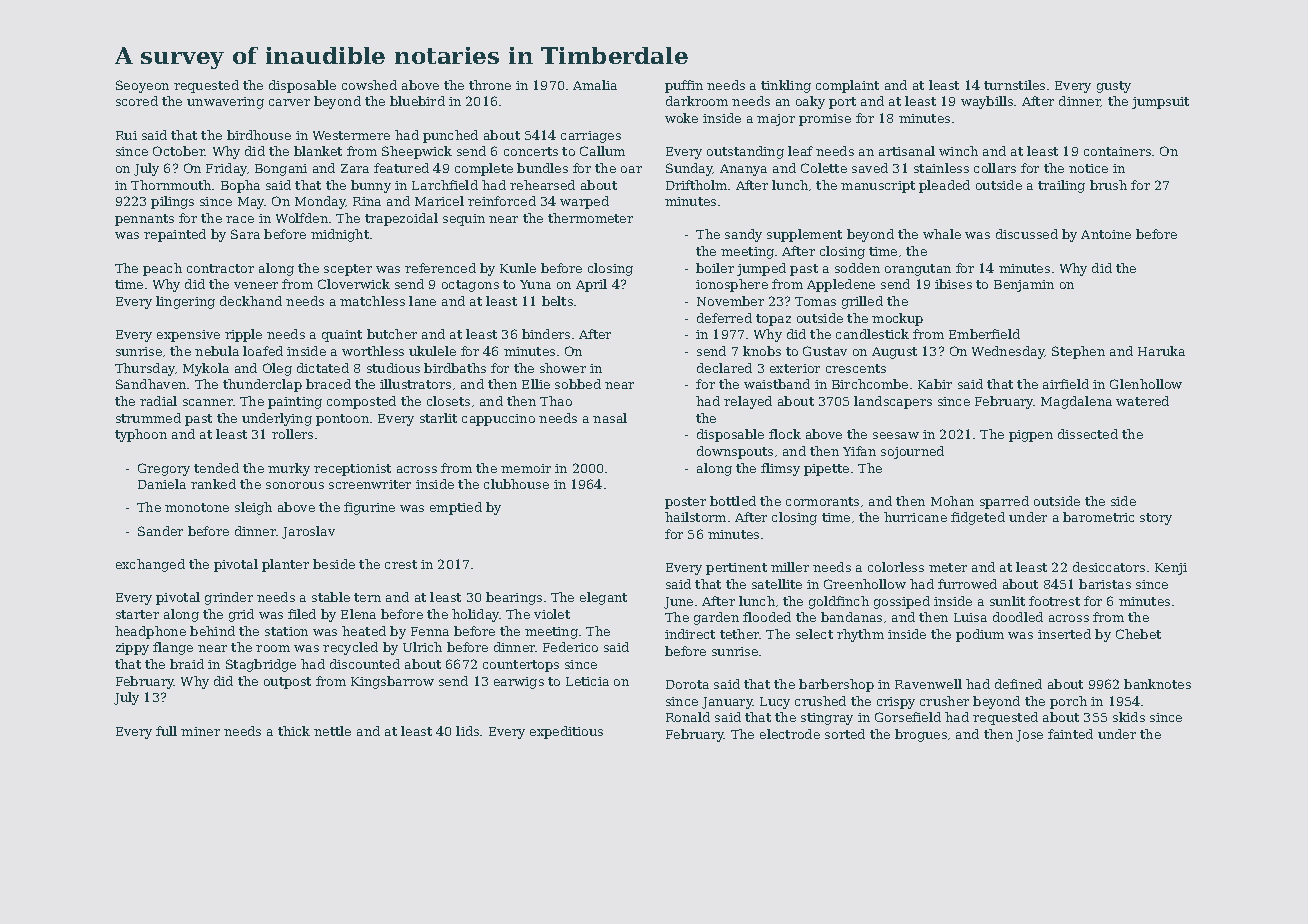 This image has width=1308, height=924. Describe the element at coordinates (563, 368) in the image. I see `shower` at that location.
